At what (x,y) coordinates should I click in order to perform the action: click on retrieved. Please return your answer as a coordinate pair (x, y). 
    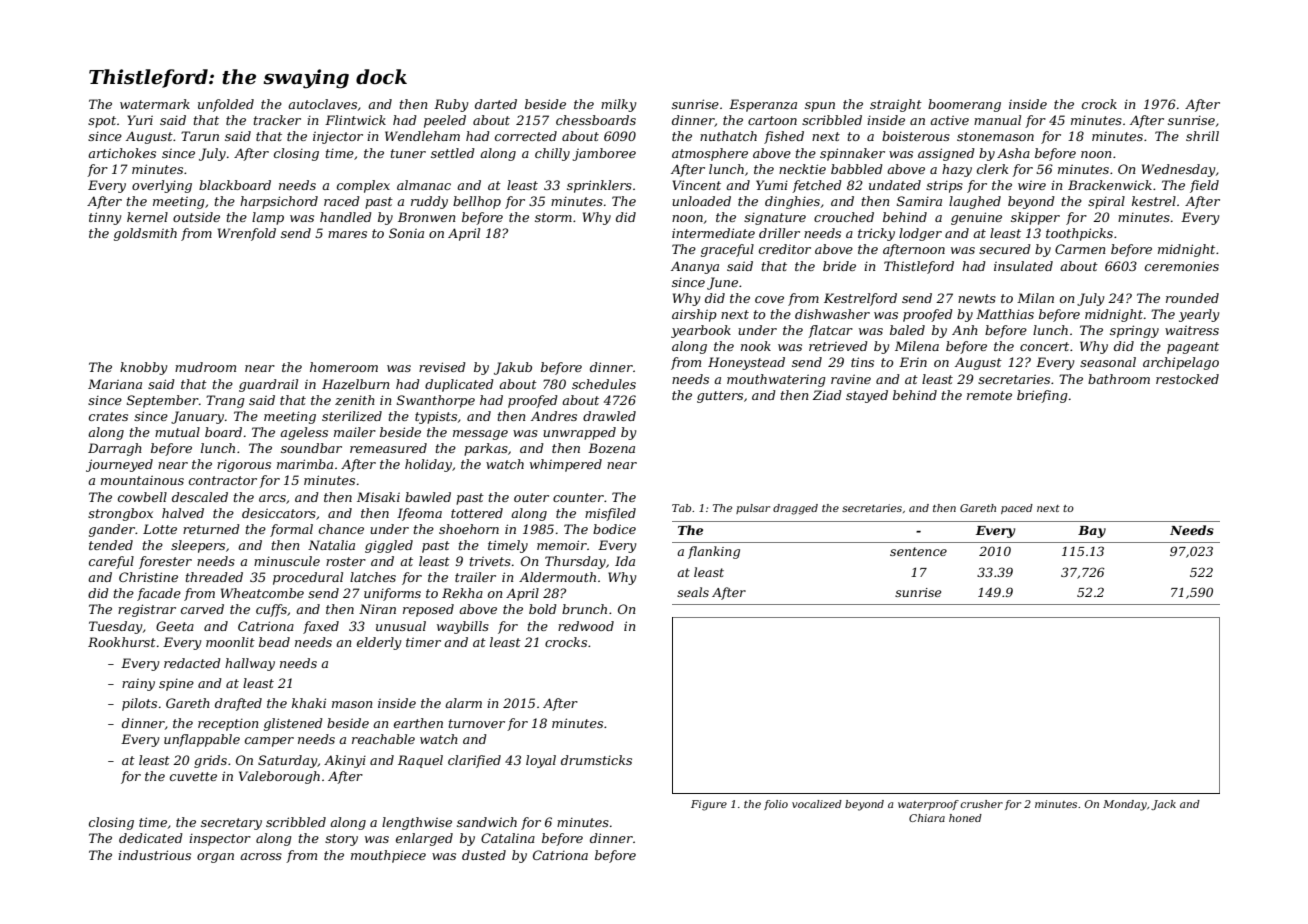
    Looking at the image, I should click on (838, 346).
